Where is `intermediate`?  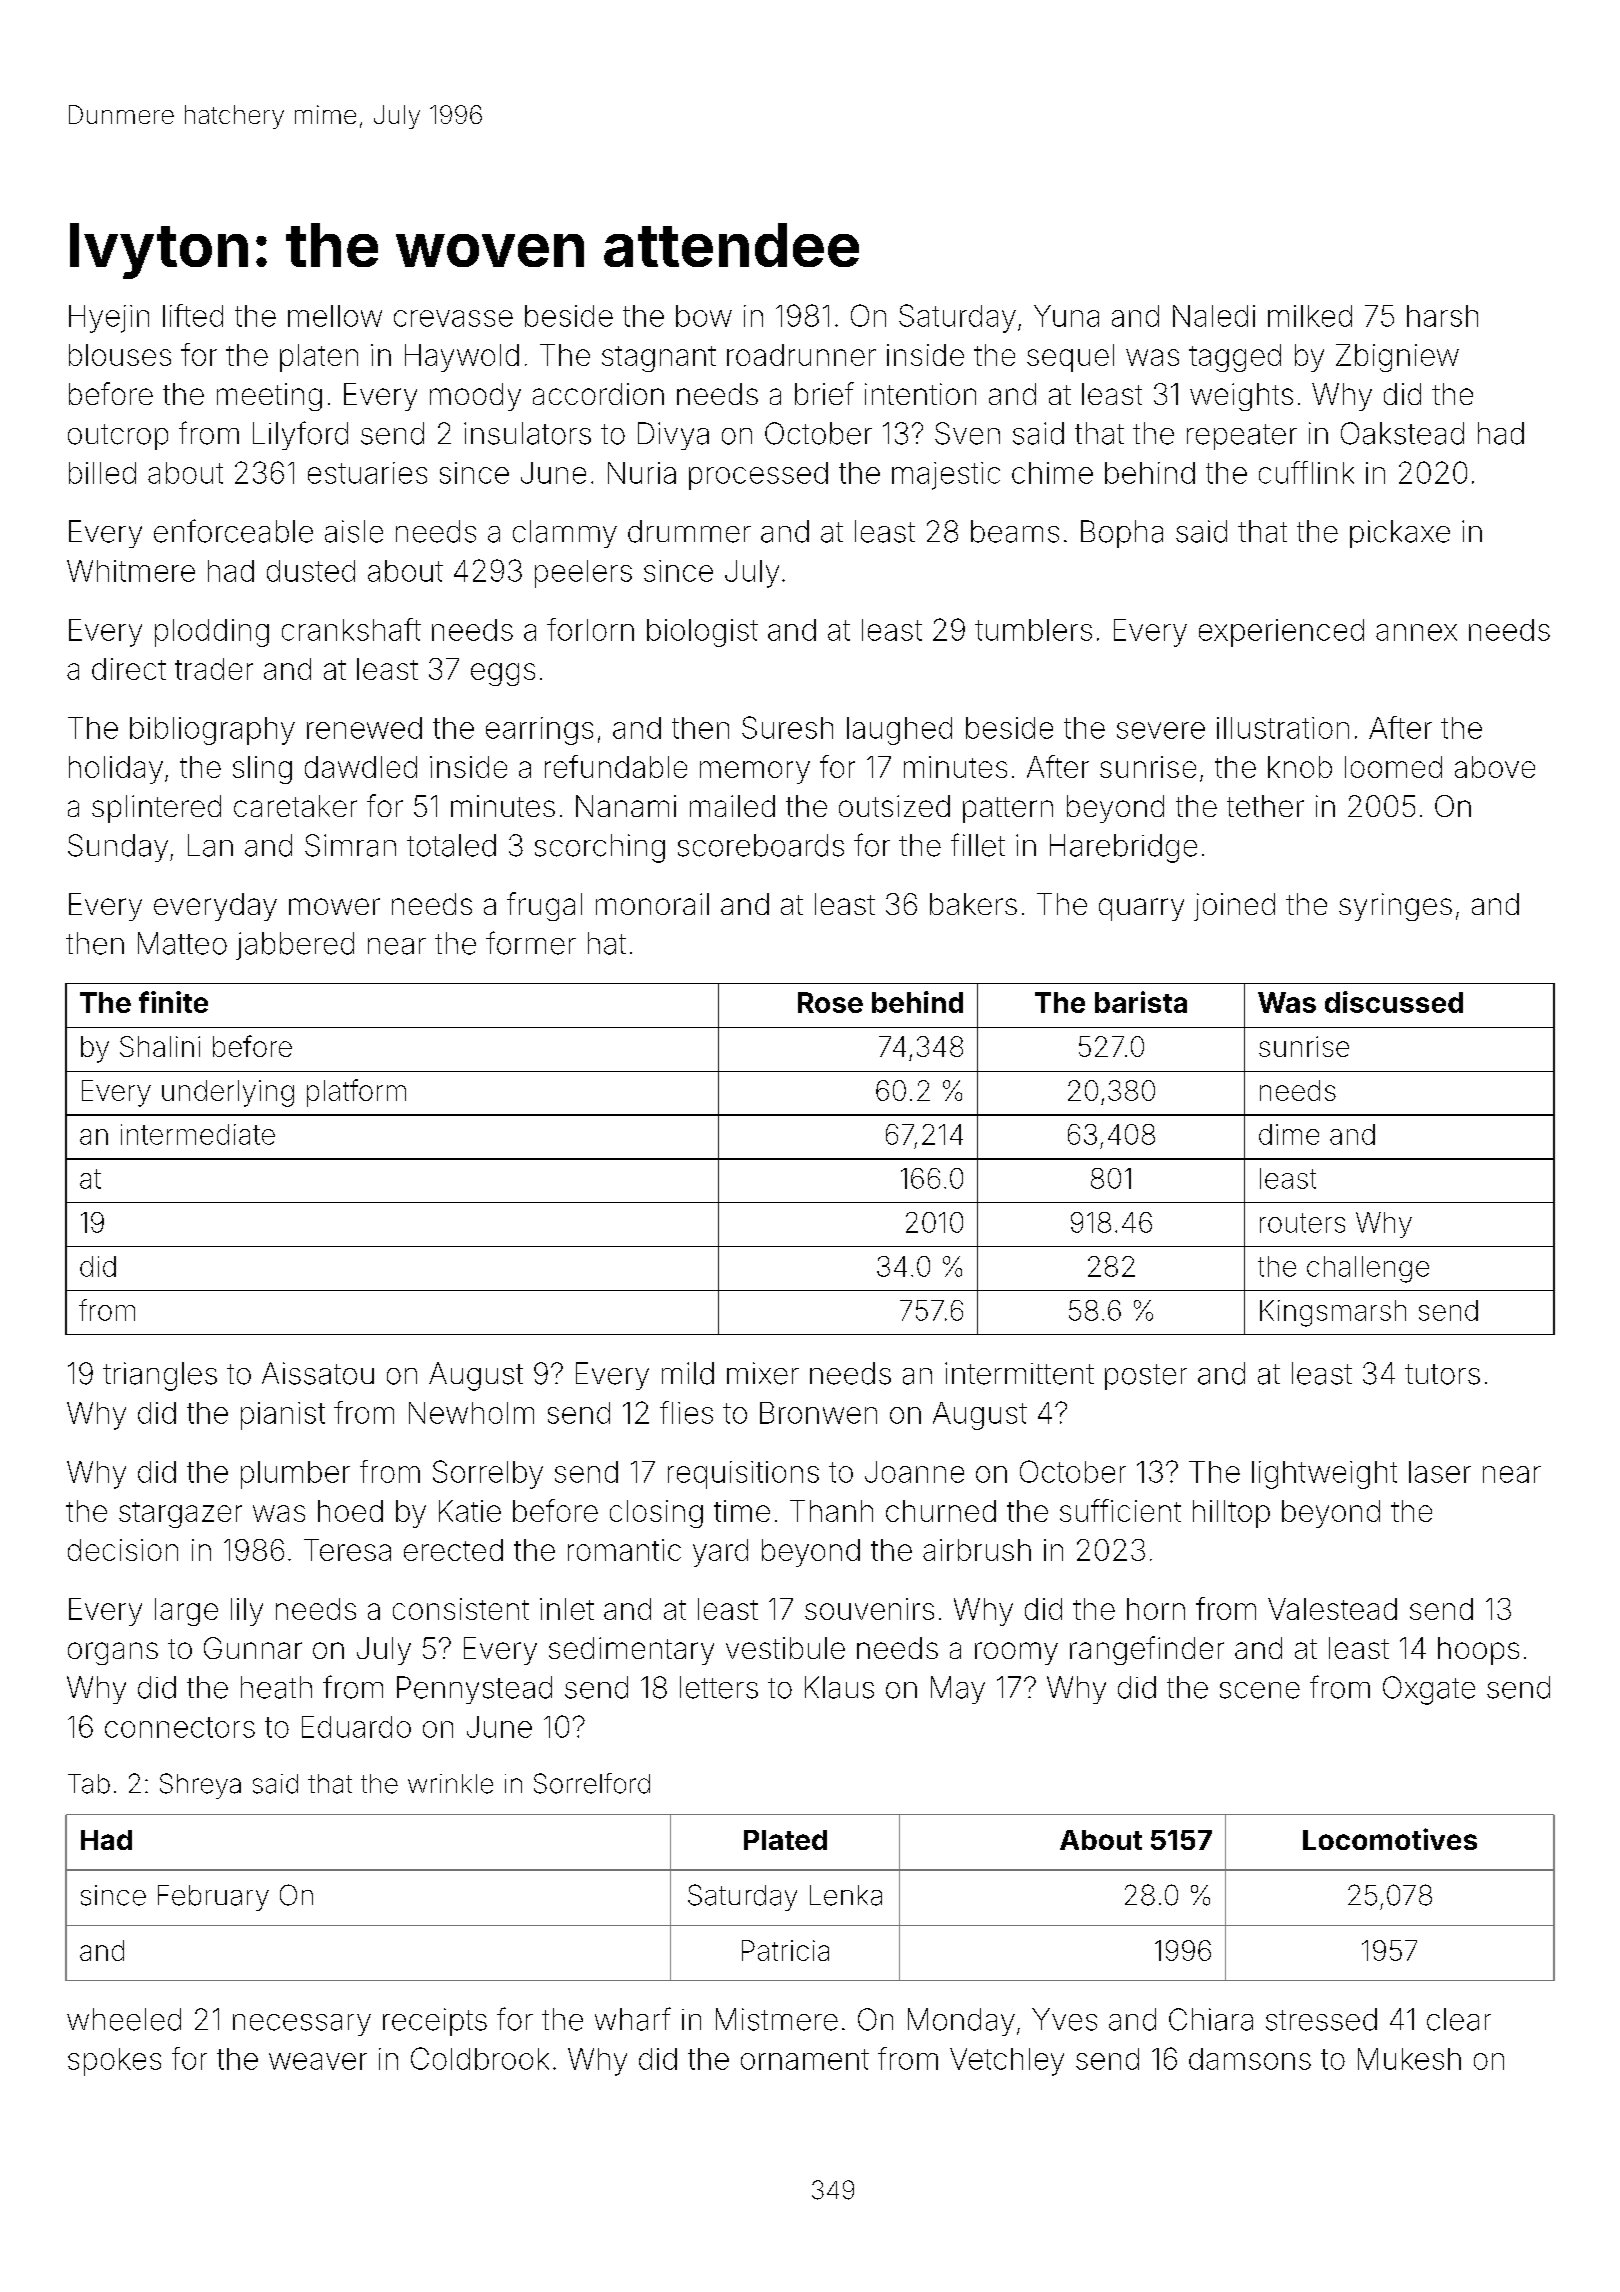 intermediate is located at coordinates (198, 1134).
